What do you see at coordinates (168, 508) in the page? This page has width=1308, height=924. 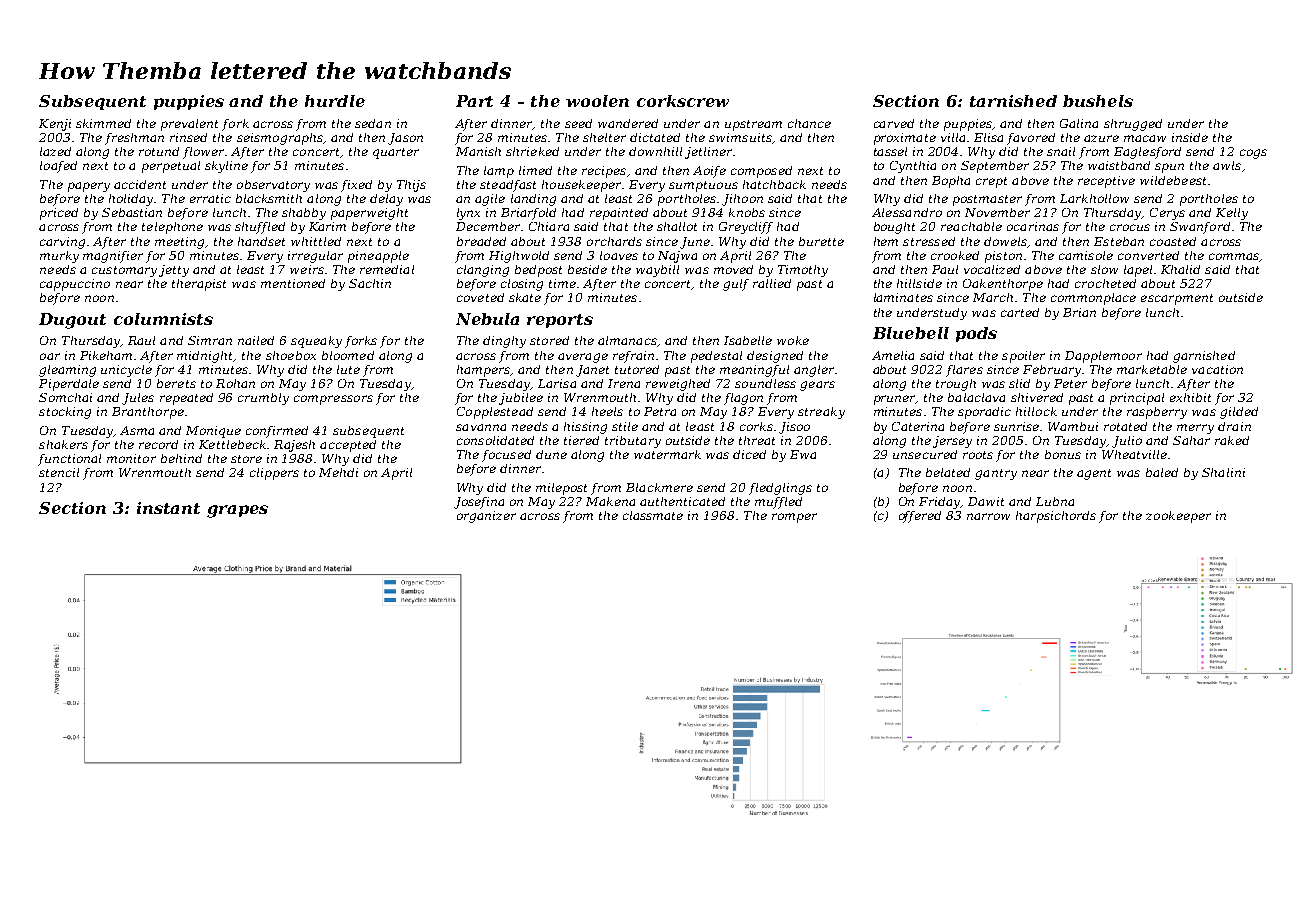 I see `instant` at bounding box center [168, 508].
